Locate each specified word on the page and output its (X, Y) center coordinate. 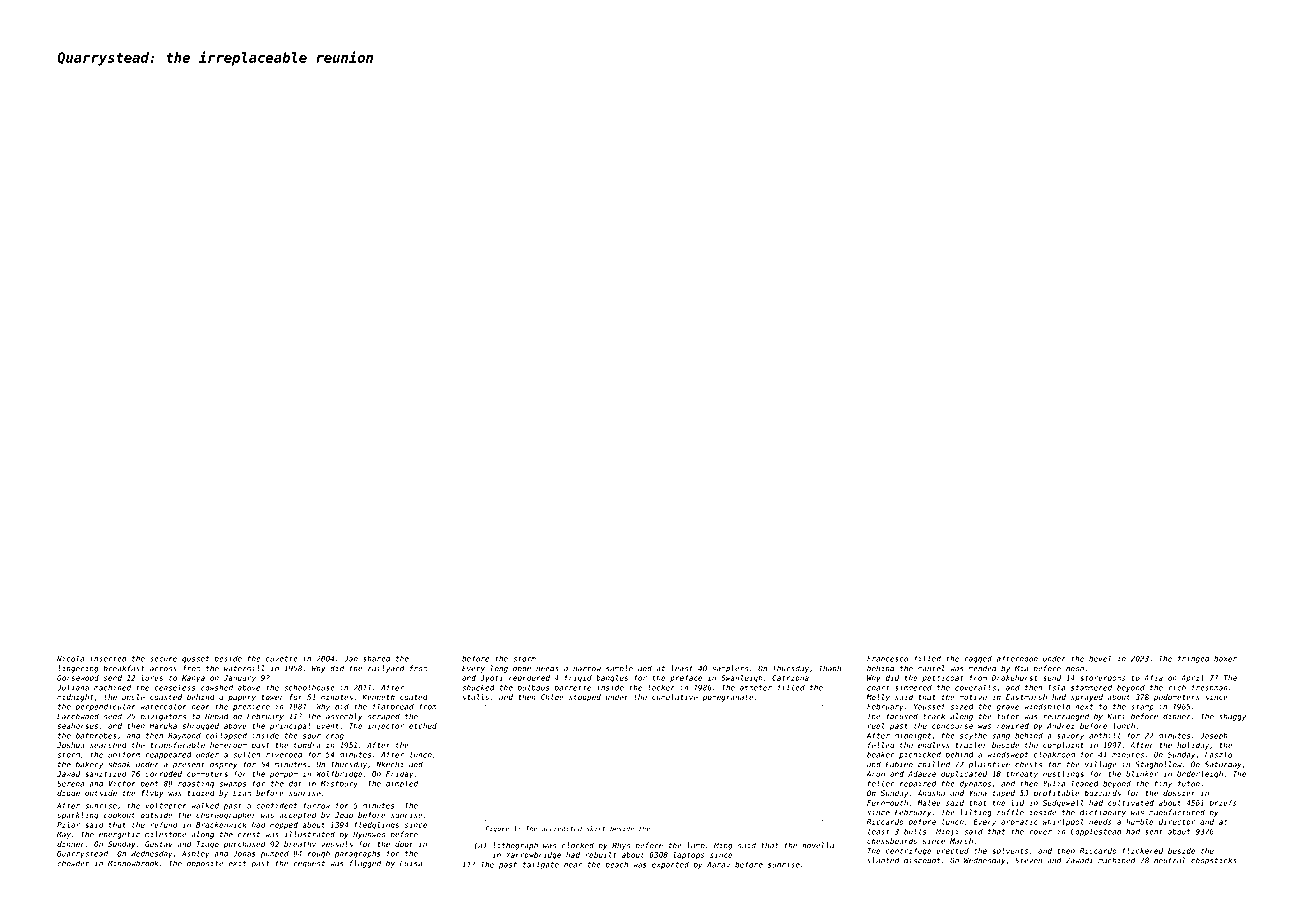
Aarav (718, 865)
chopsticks (1214, 861)
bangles (612, 679)
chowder (73, 863)
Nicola (71, 658)
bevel (1100, 658)
